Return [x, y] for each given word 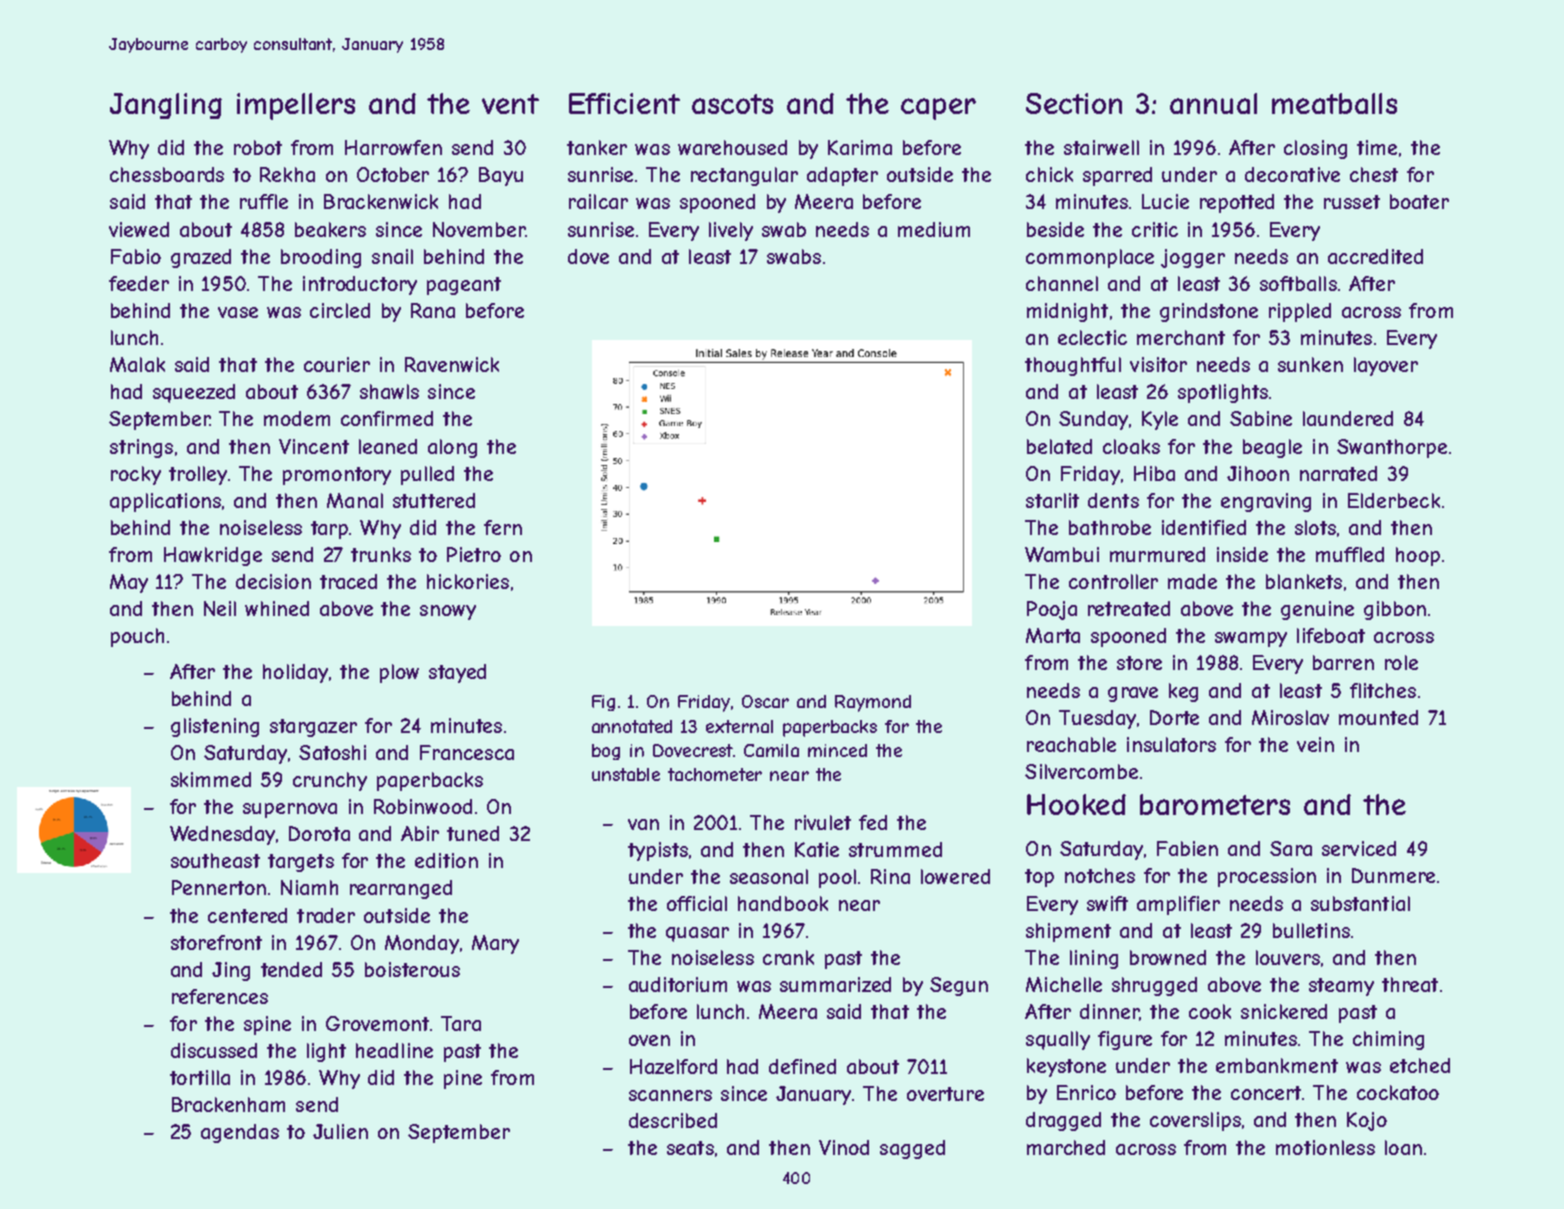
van [643, 824]
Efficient [624, 103]
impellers [296, 106]
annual [1213, 103]
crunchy [330, 781]
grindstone [1209, 312]
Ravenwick [452, 364]
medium [934, 229]
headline [394, 1050]
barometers [1215, 804]
